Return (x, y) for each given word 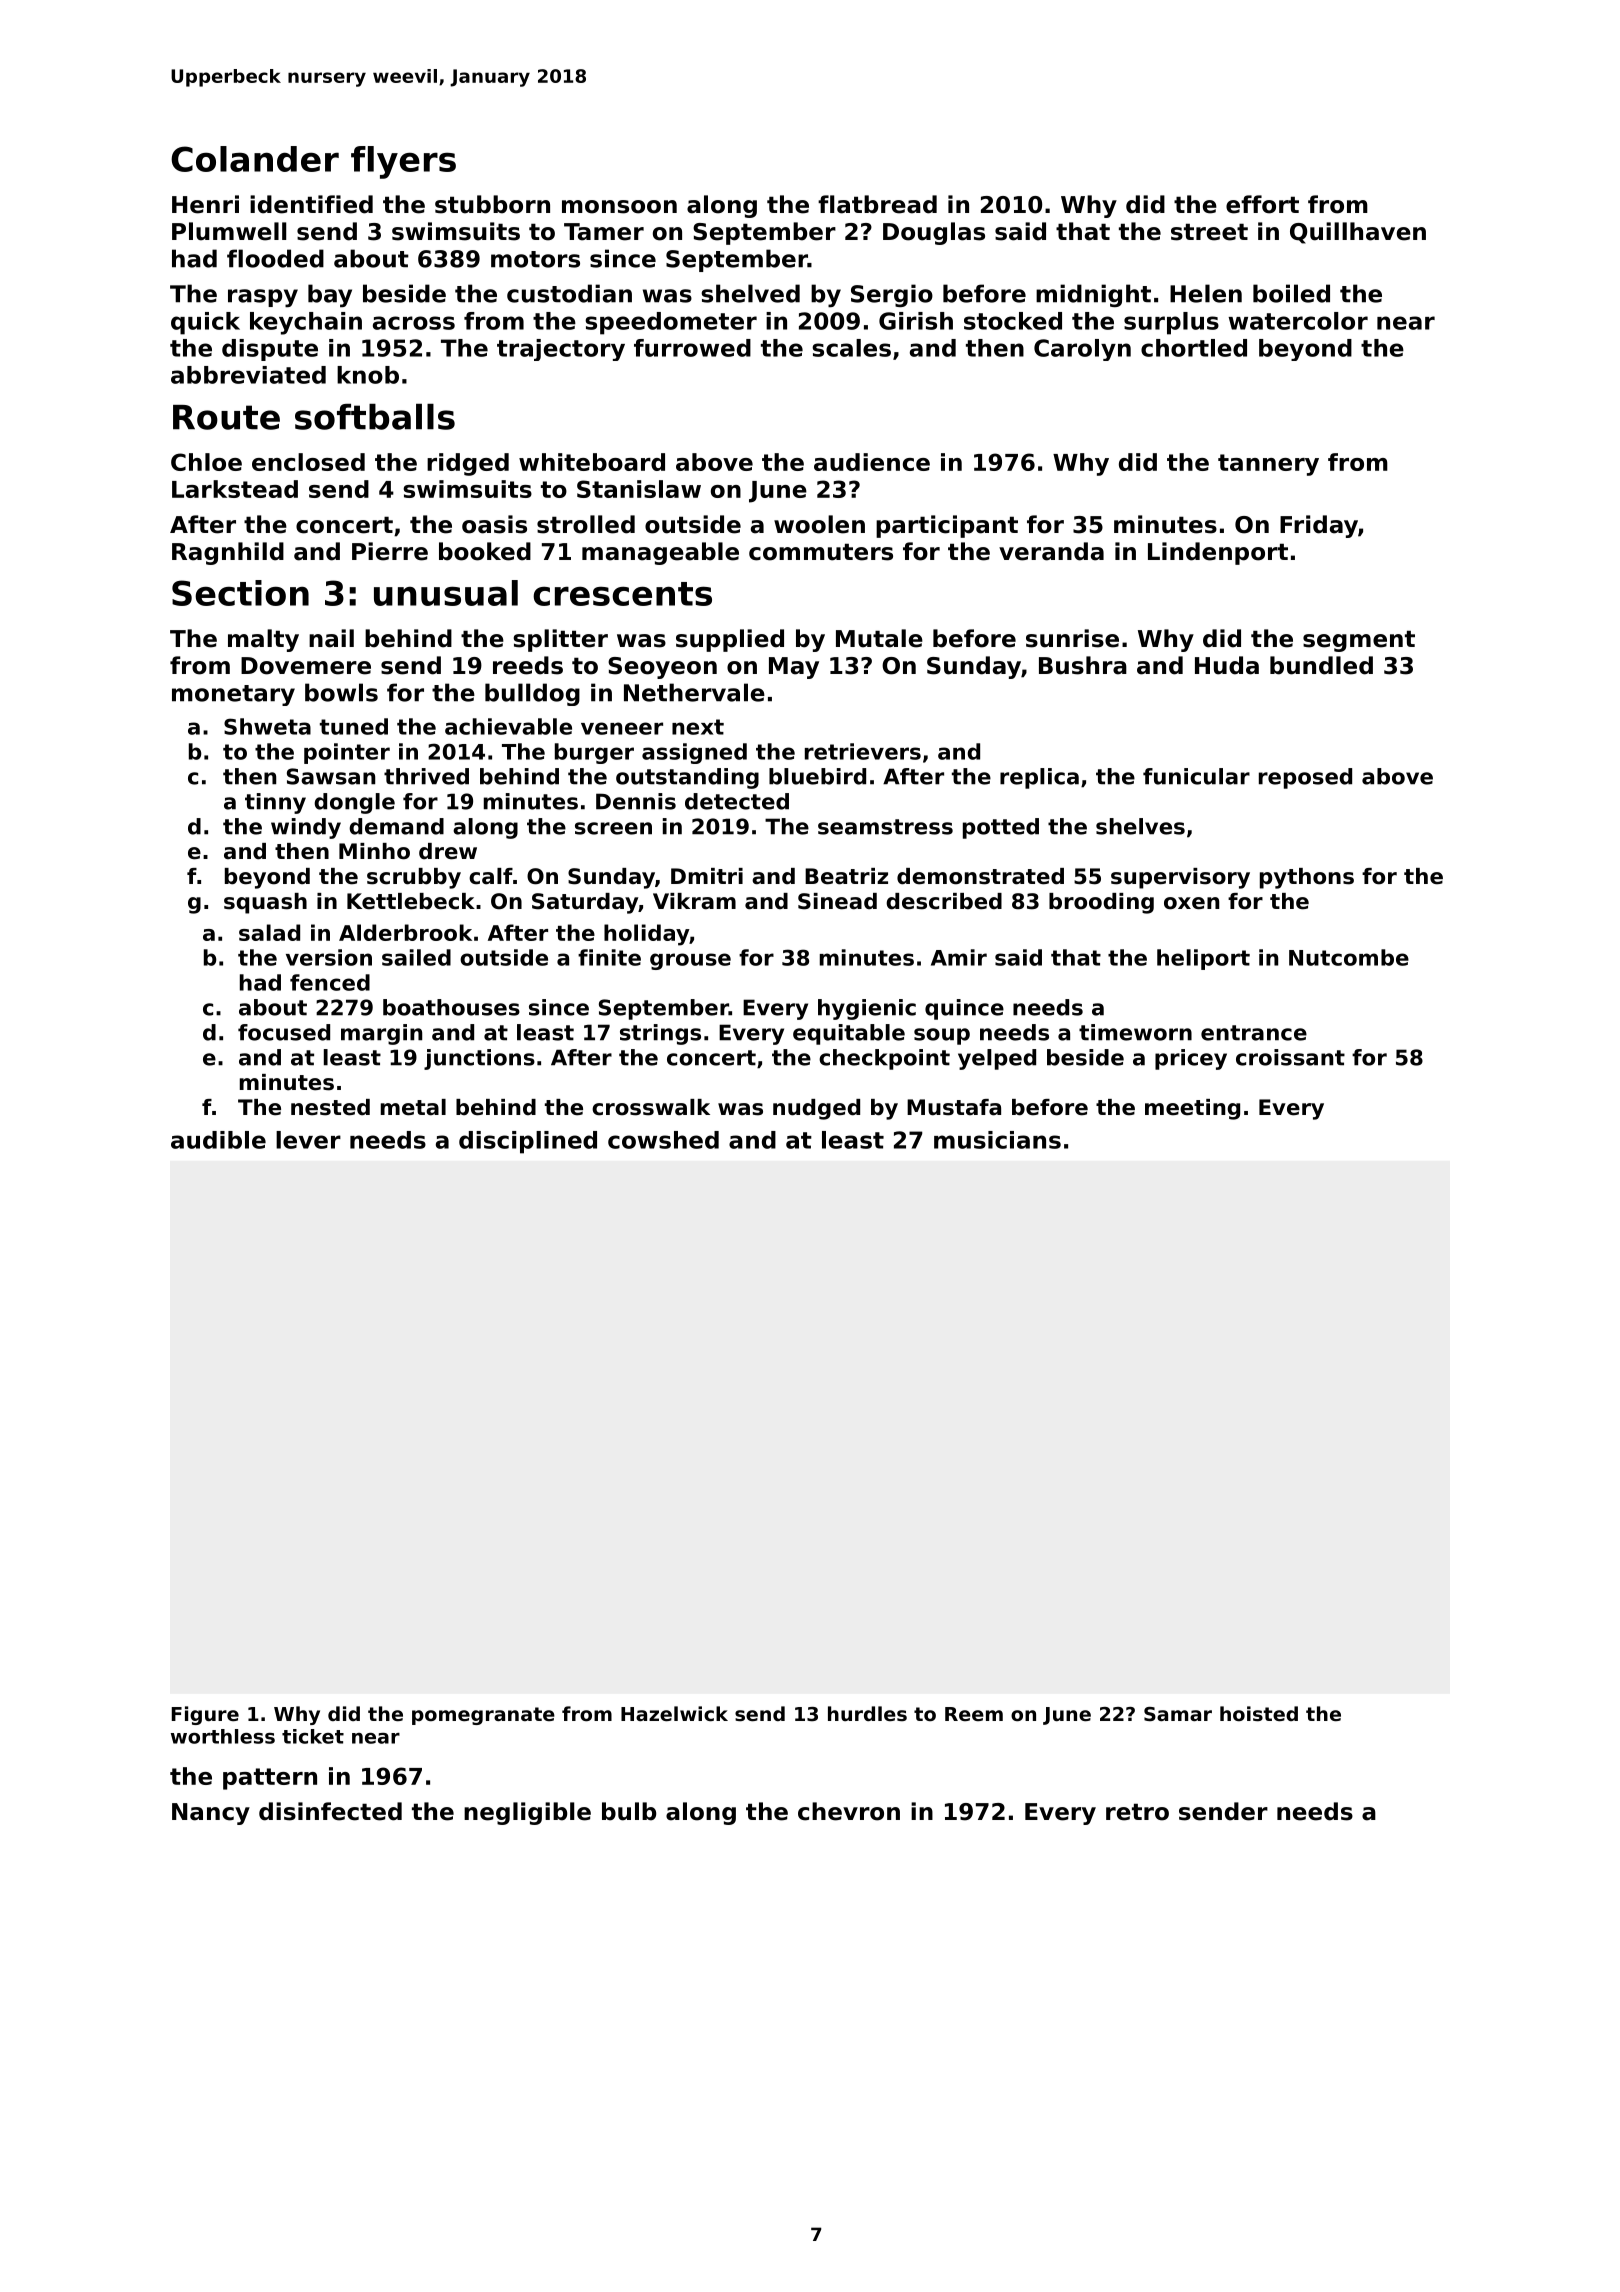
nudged (816, 1109)
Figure (205, 1715)
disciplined (528, 1142)
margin (381, 1034)
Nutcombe (1349, 957)
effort (1262, 204)
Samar (1178, 1714)
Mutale (879, 638)
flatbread (877, 204)
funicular (1196, 776)
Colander (255, 159)
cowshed (663, 1140)
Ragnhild (228, 553)
